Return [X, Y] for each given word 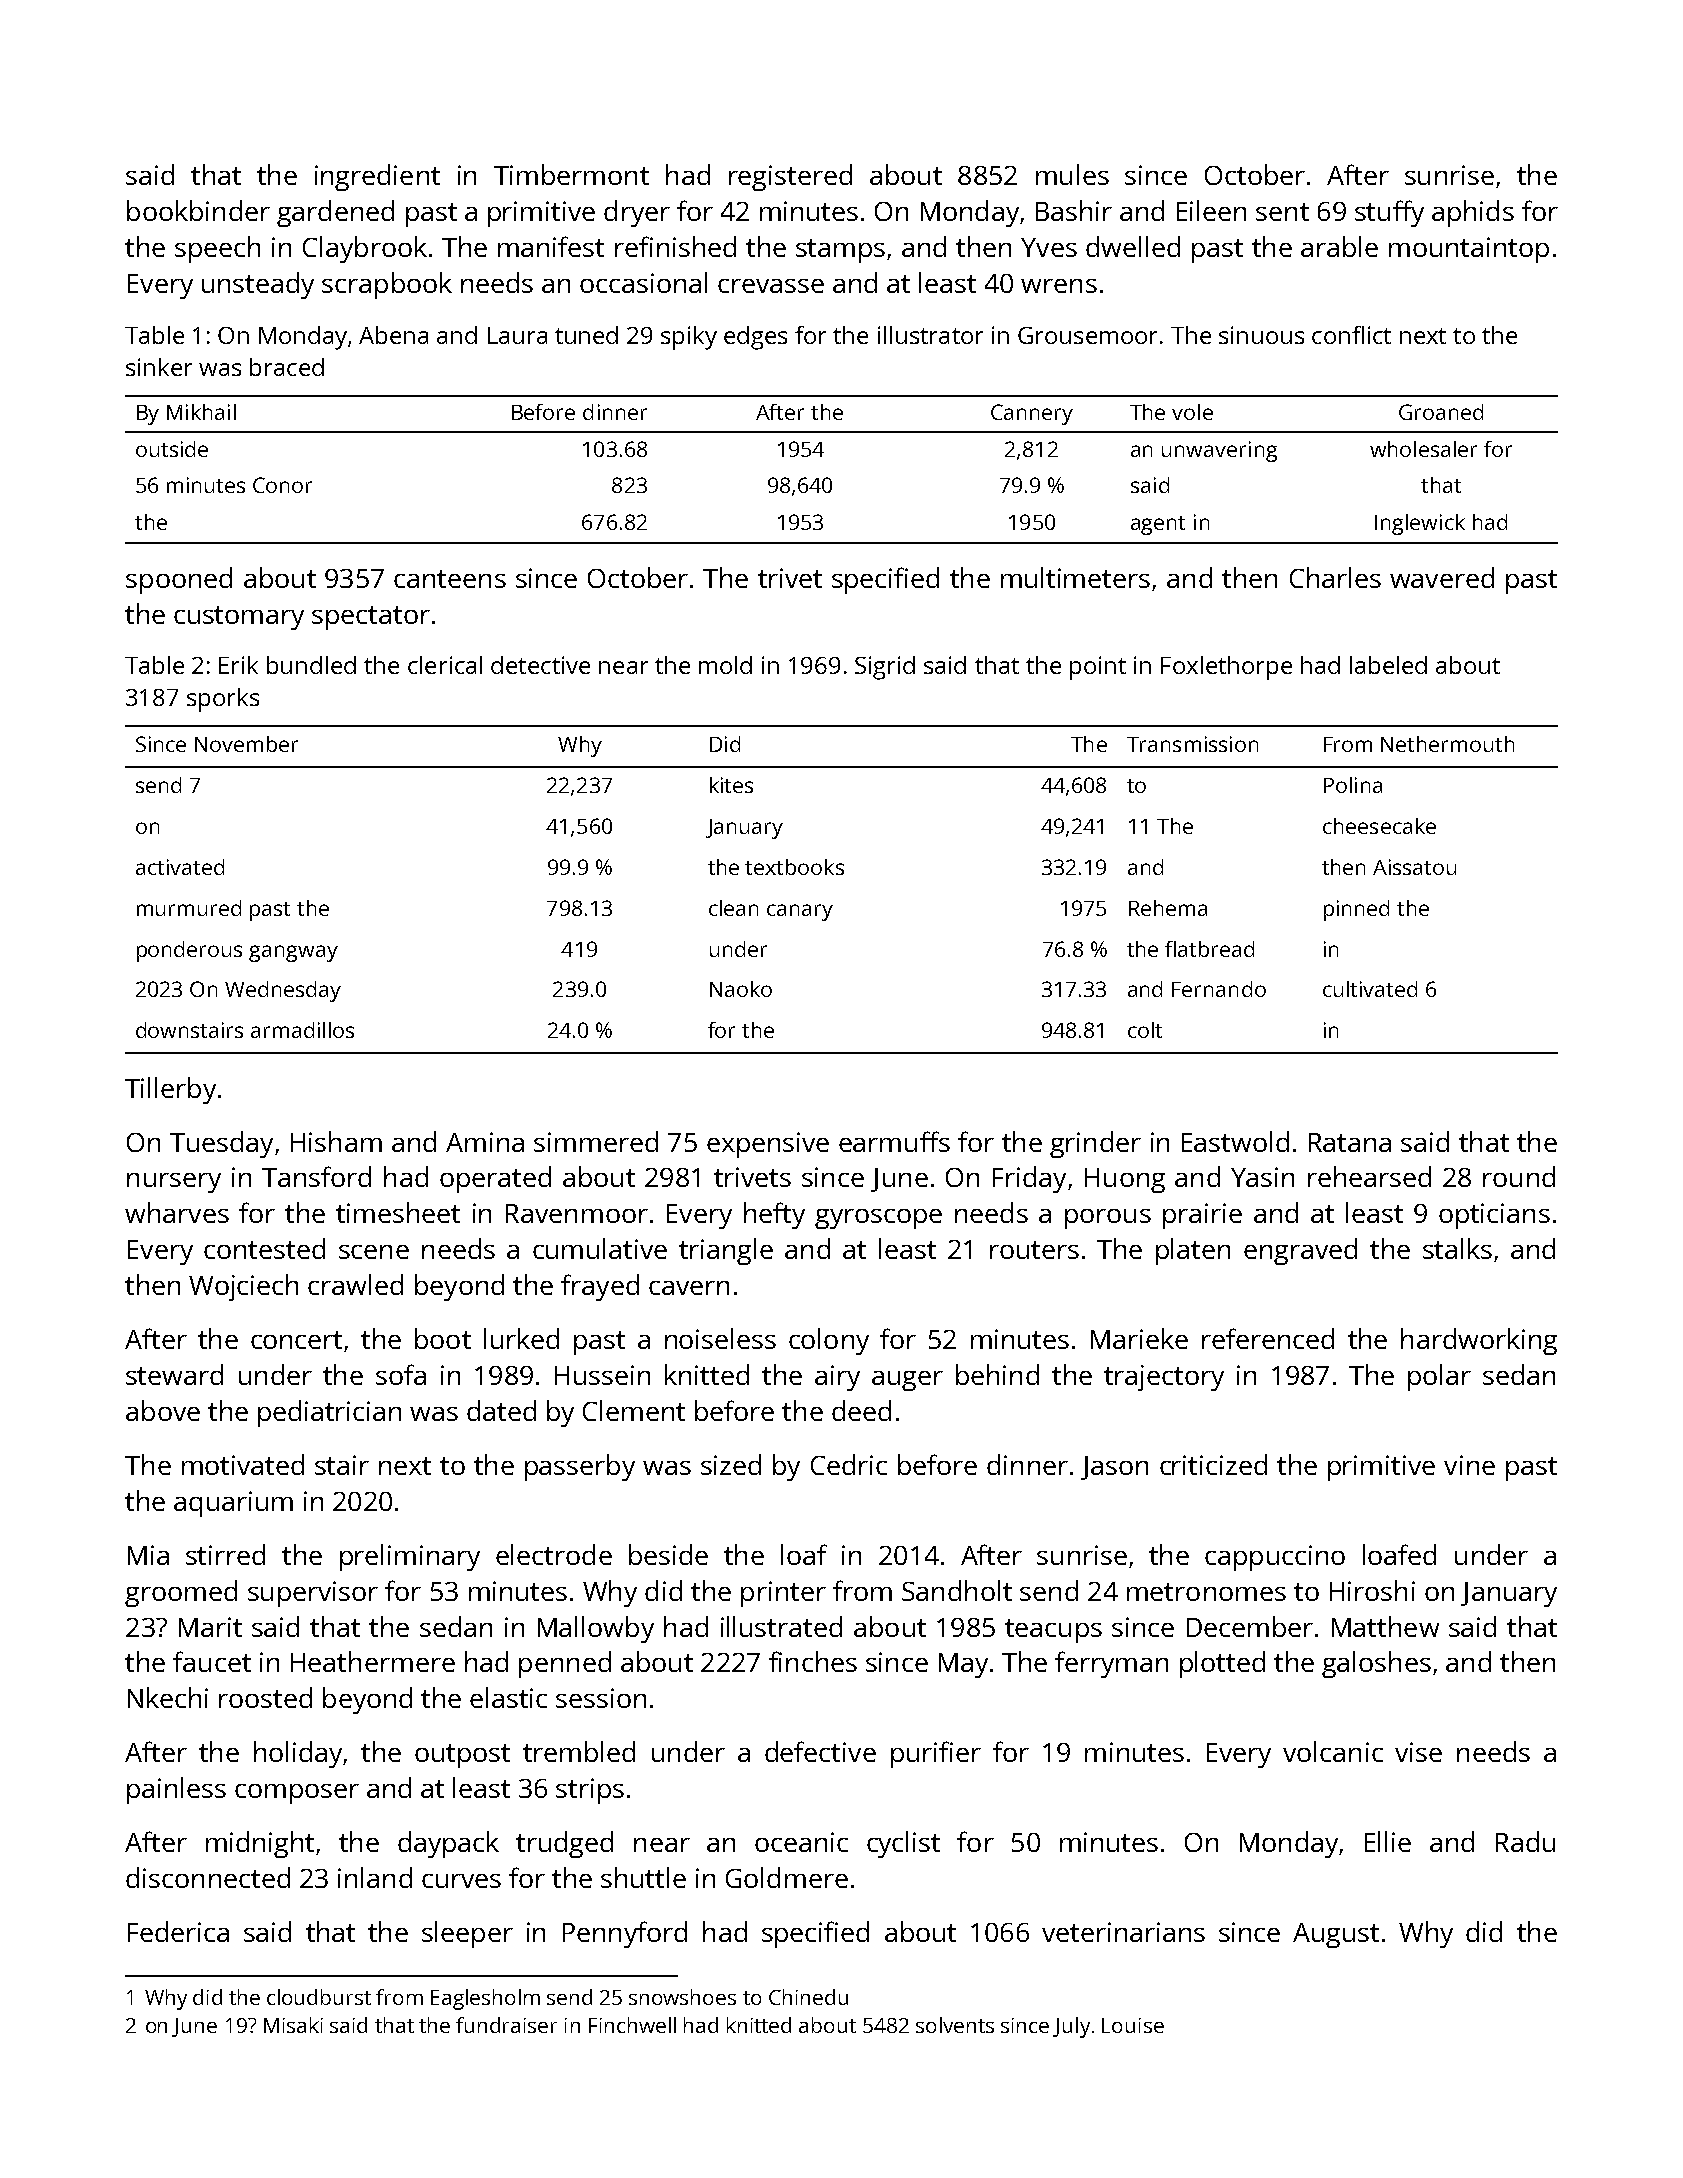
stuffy [1389, 213]
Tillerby [170, 1090]
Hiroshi [1372, 1590]
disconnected [208, 1877]
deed [861, 1410]
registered [790, 177]
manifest [551, 246]
